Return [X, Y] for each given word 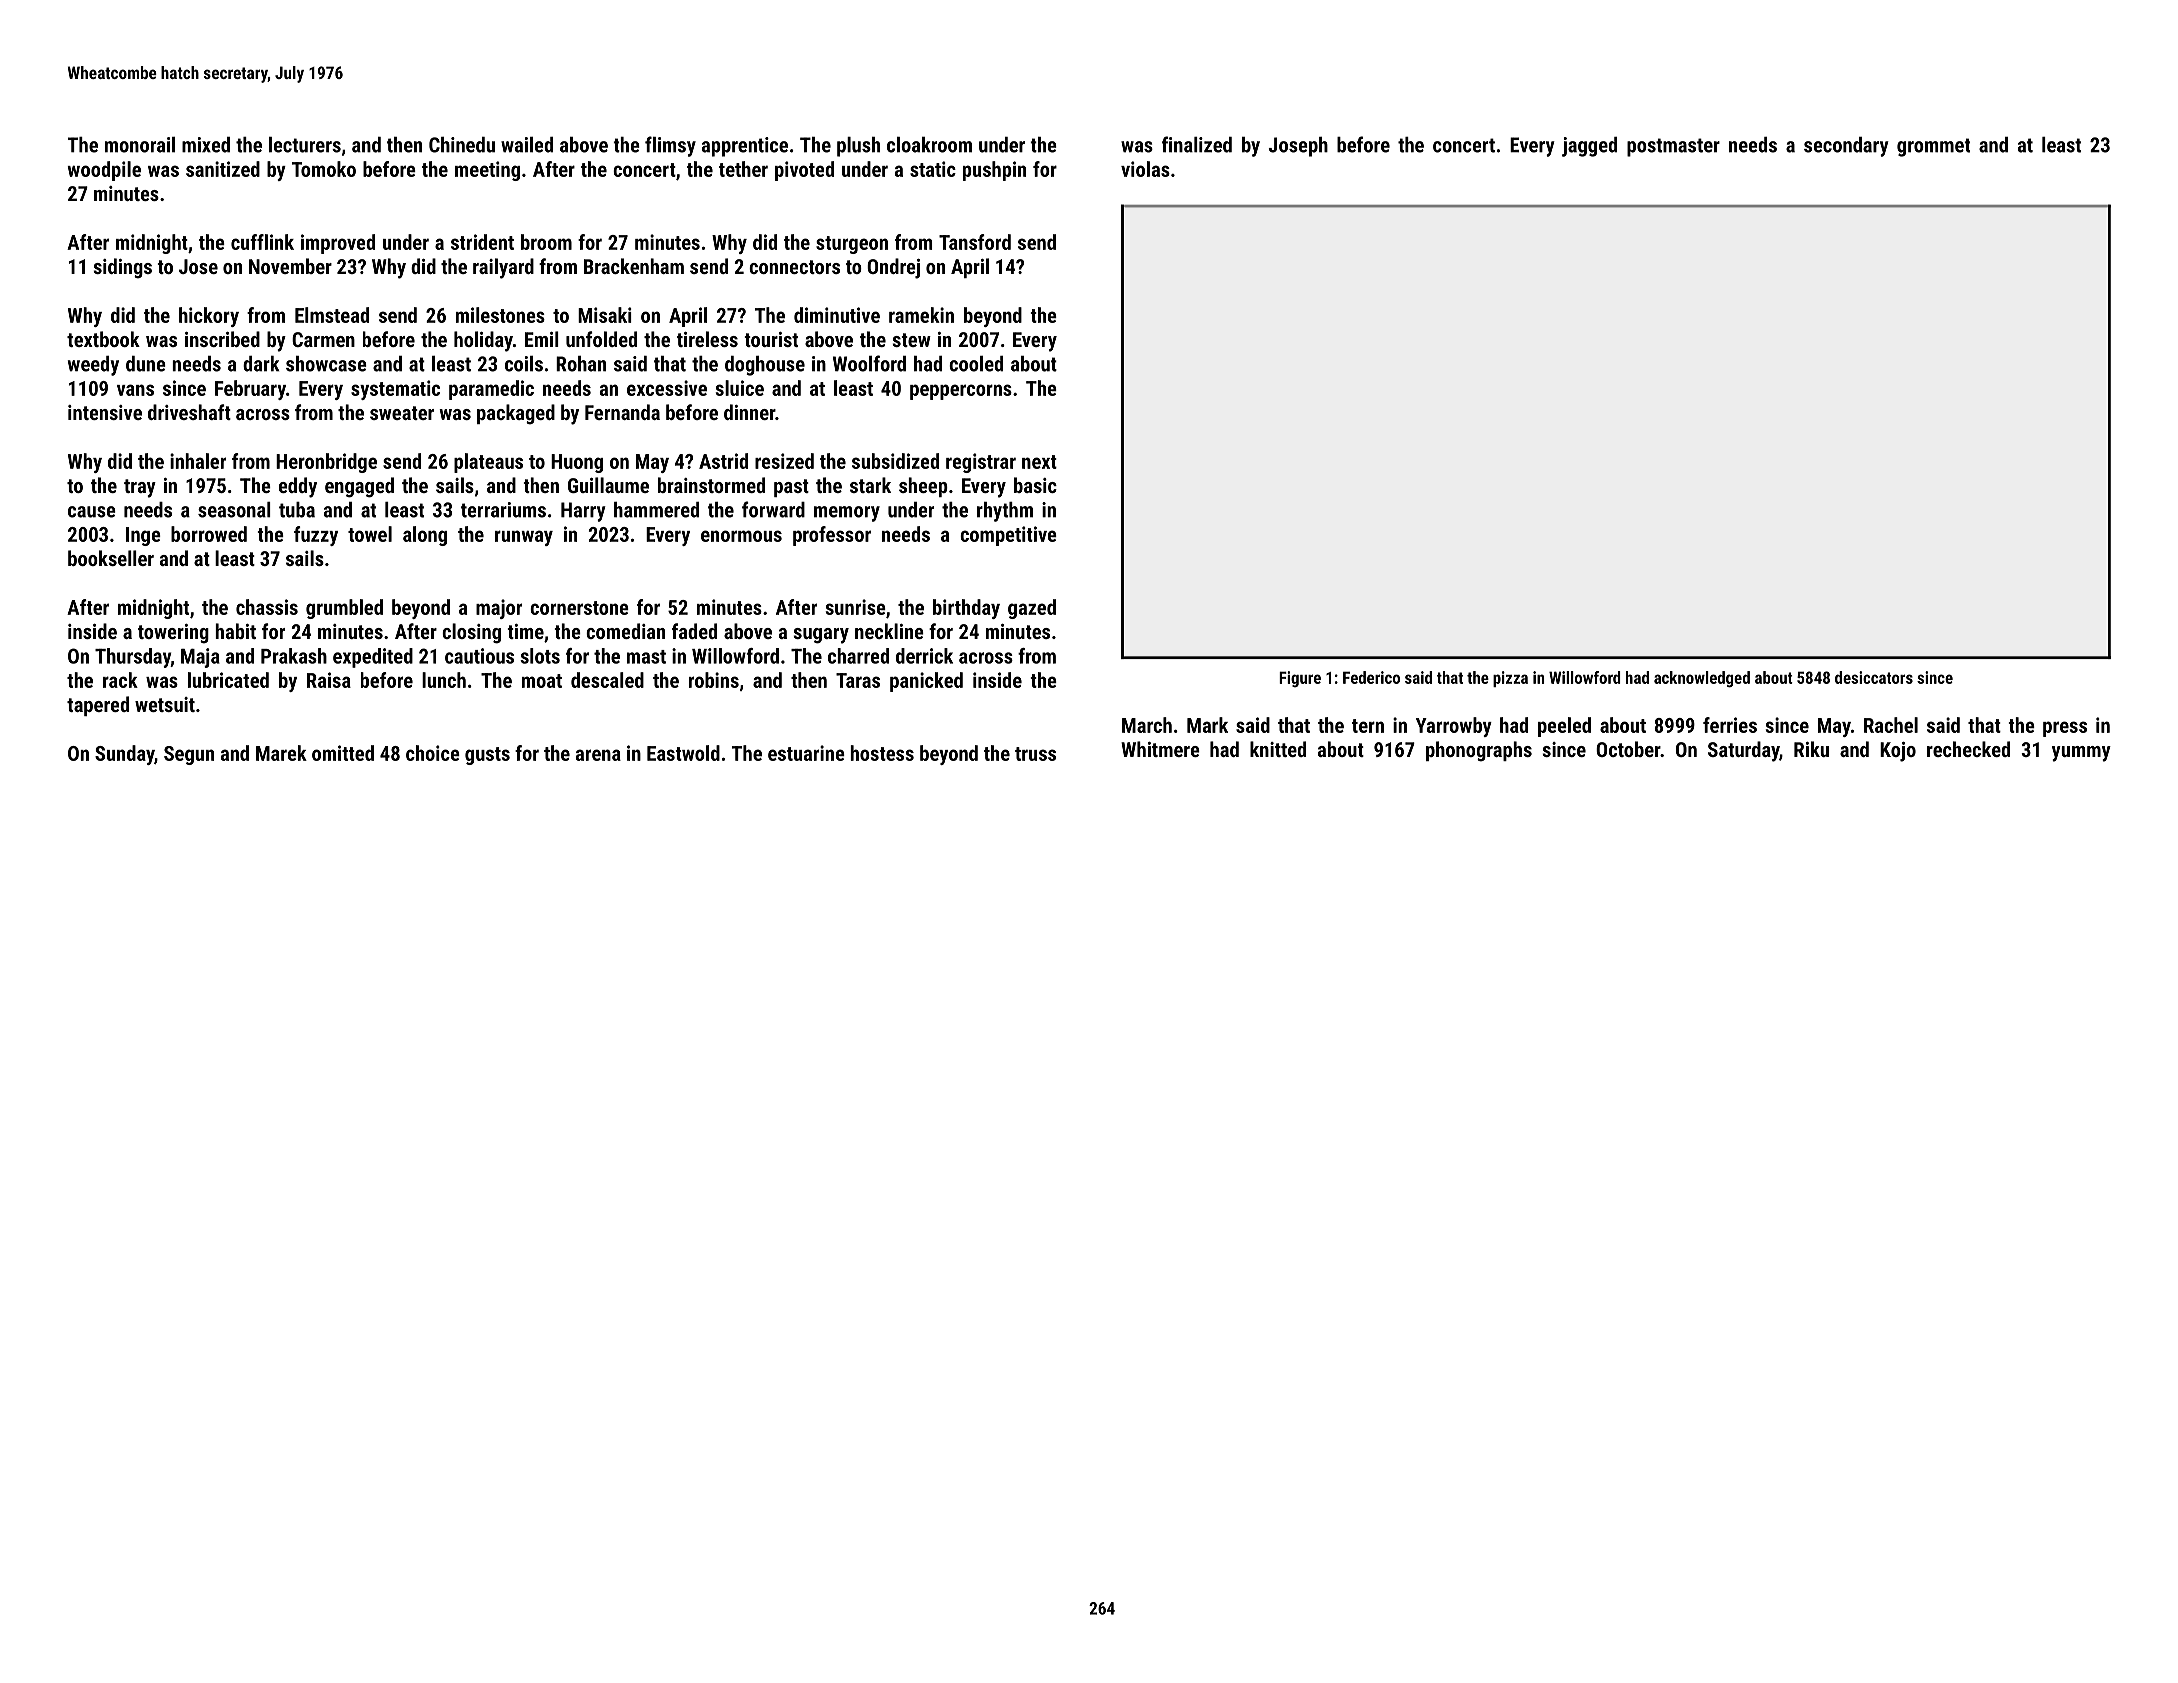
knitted [1278, 749]
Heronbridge [326, 463]
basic [1035, 485]
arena [598, 755]
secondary [1846, 147]
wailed [527, 145]
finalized [1197, 144]
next [1039, 462]
